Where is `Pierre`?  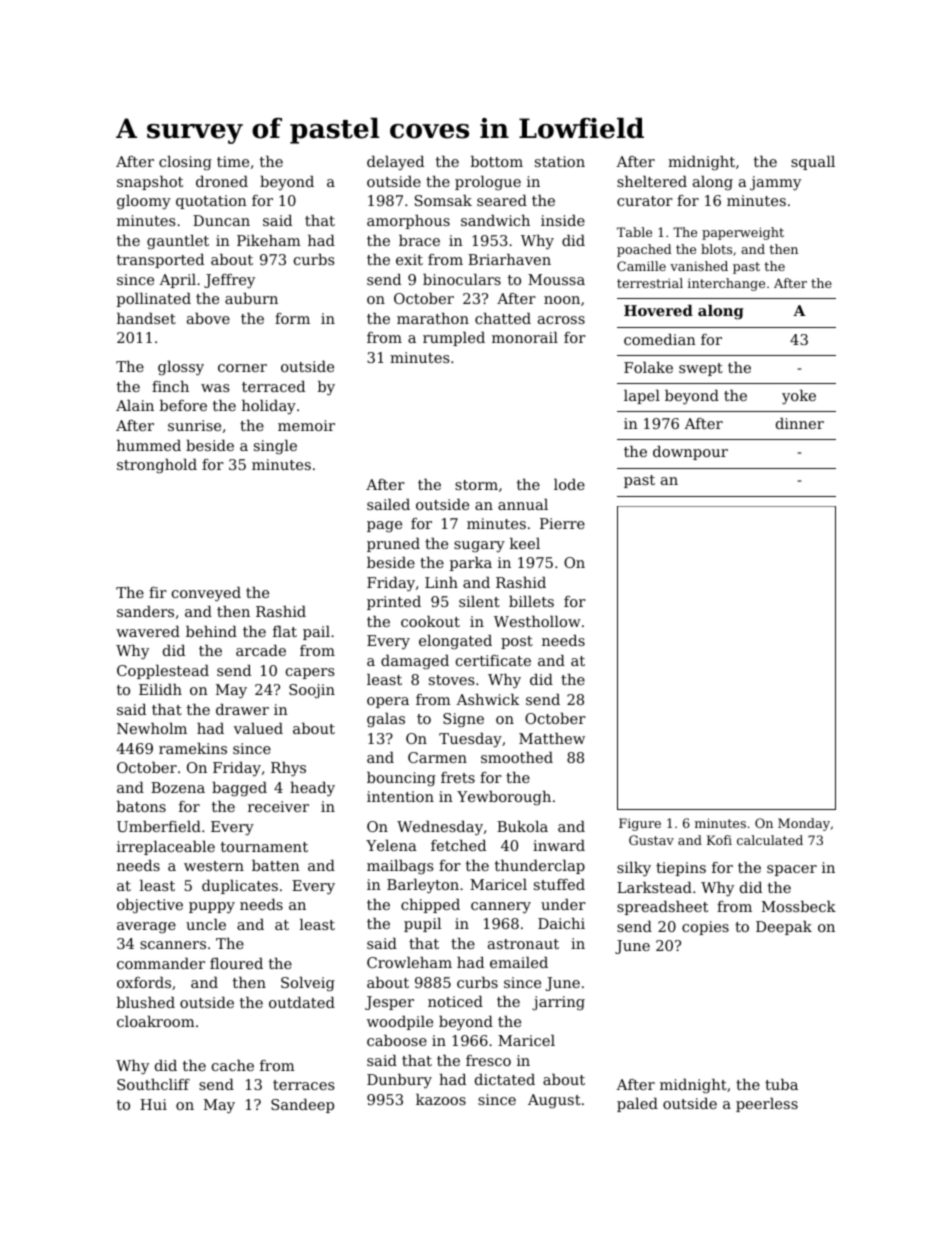 Pierre is located at coordinates (562, 523).
